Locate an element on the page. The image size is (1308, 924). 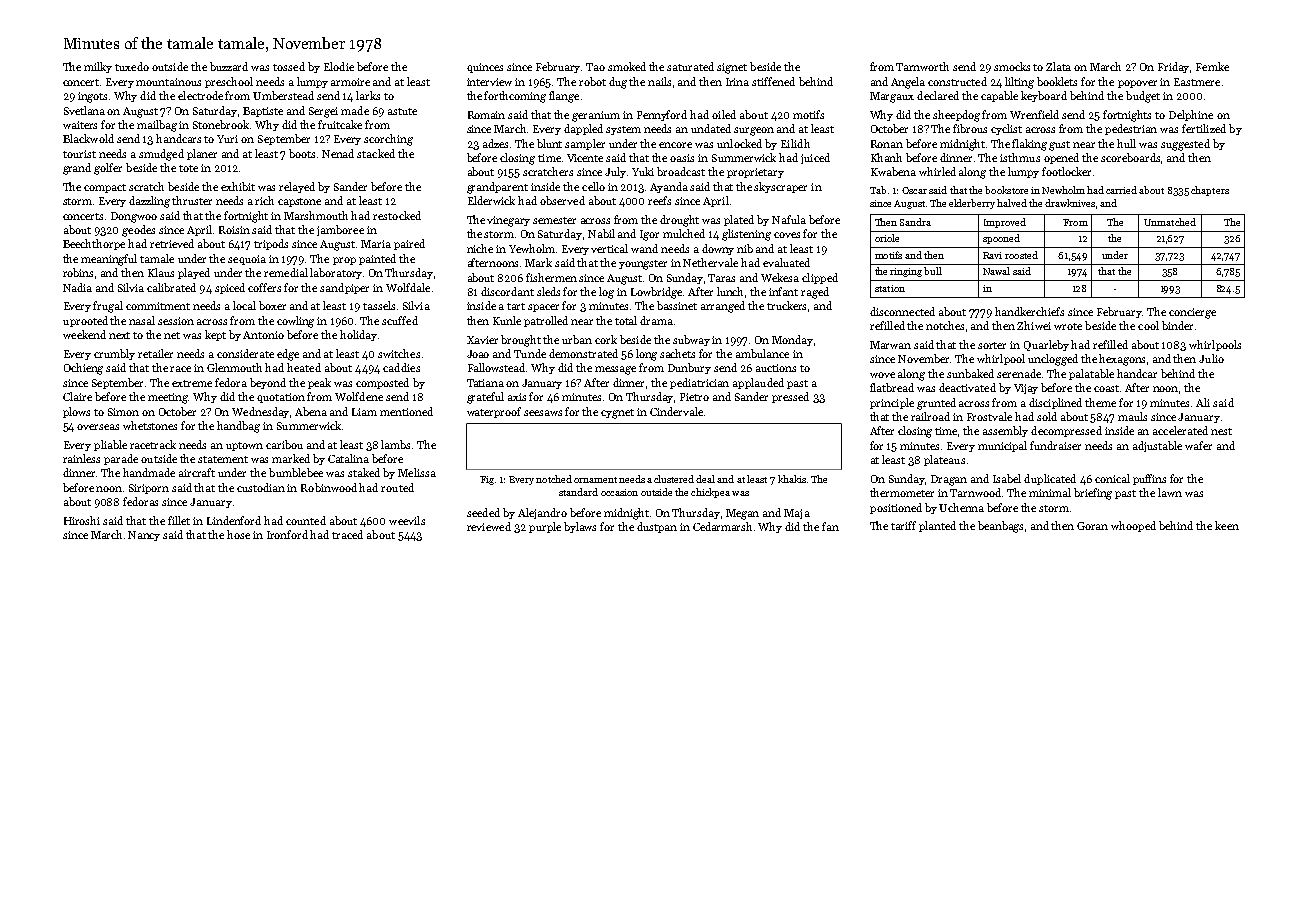
purple is located at coordinates (545, 527).
